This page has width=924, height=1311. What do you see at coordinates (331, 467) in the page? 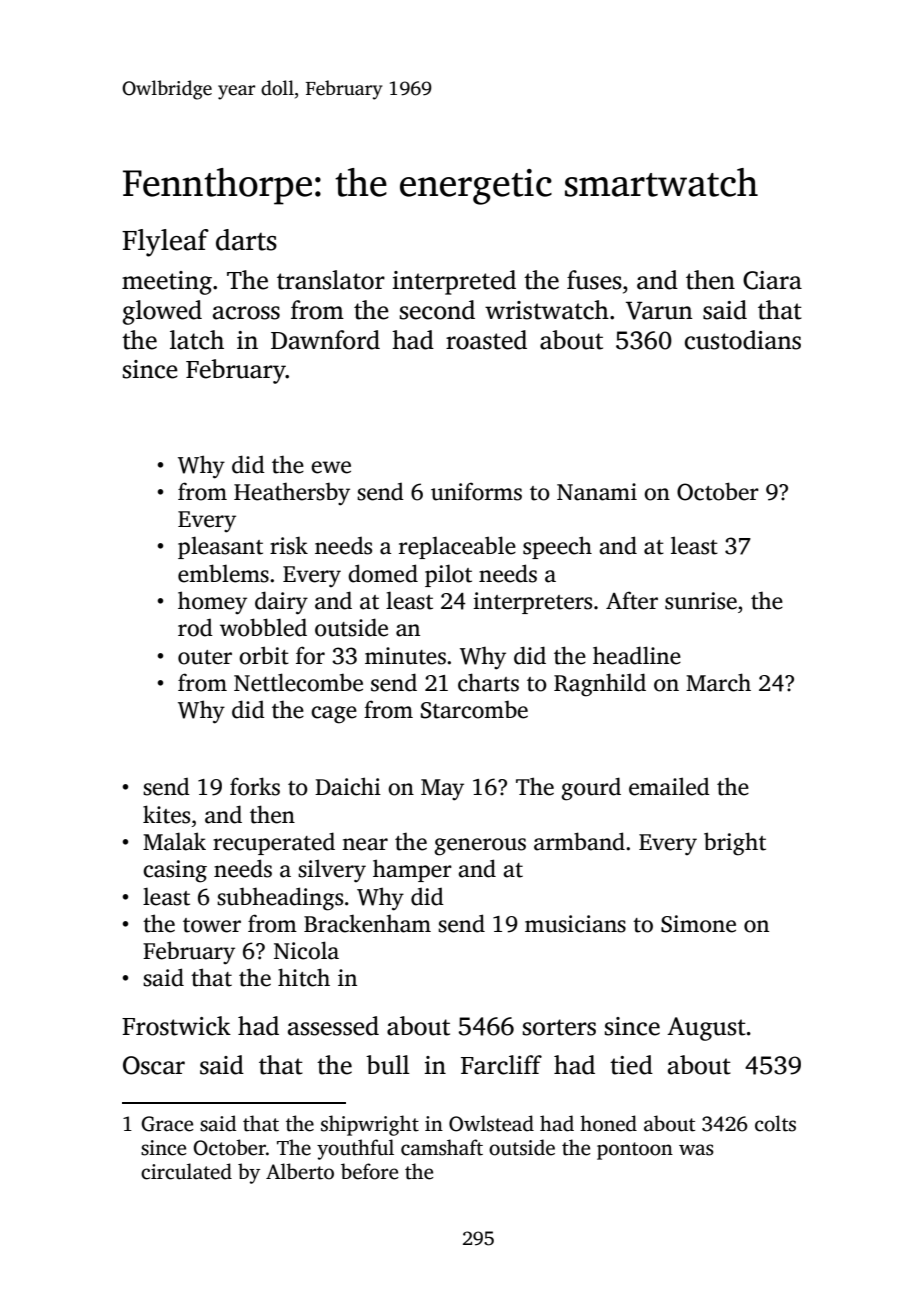
I see `ewe` at bounding box center [331, 467].
